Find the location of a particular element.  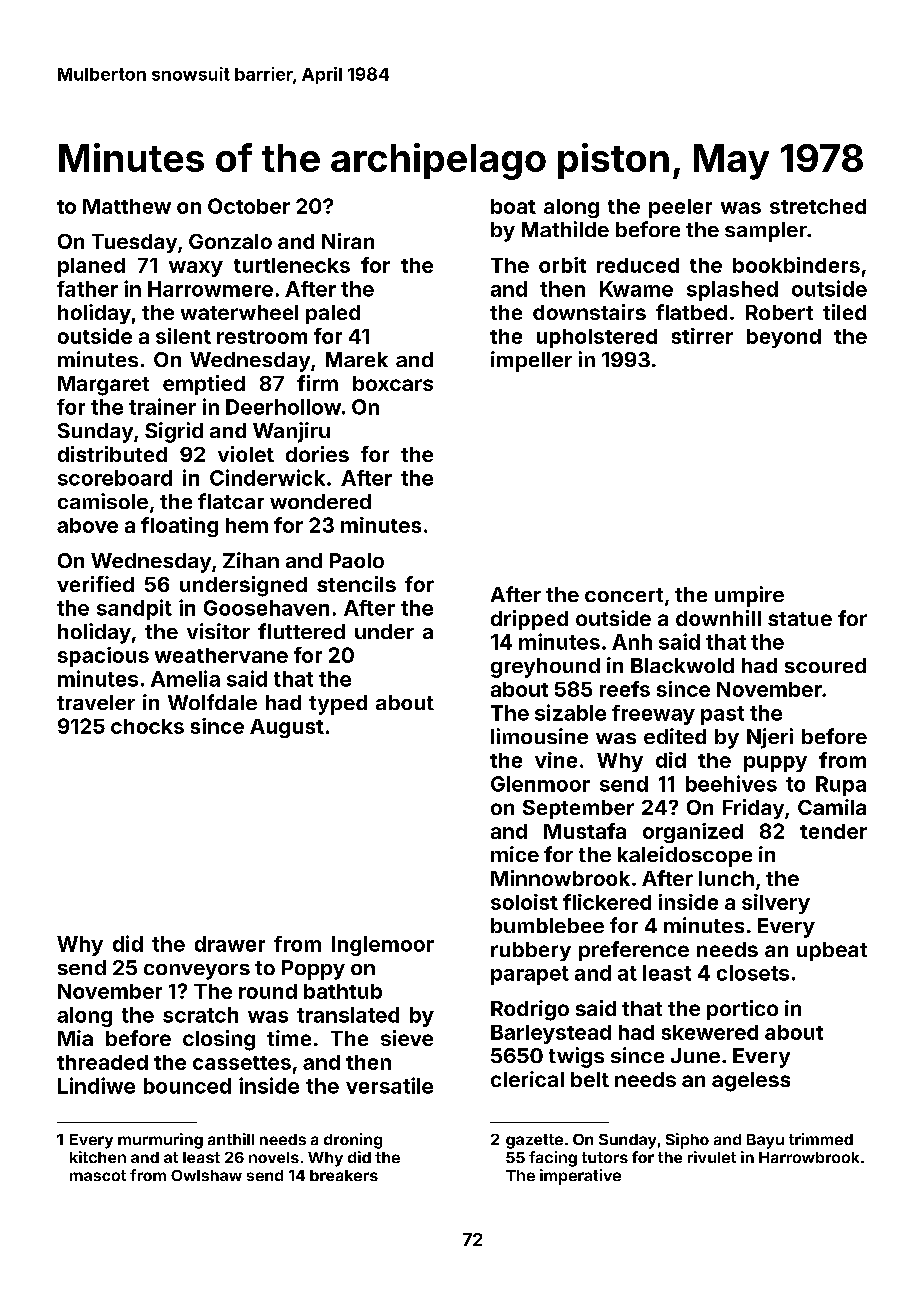

novels is located at coordinates (274, 1157).
